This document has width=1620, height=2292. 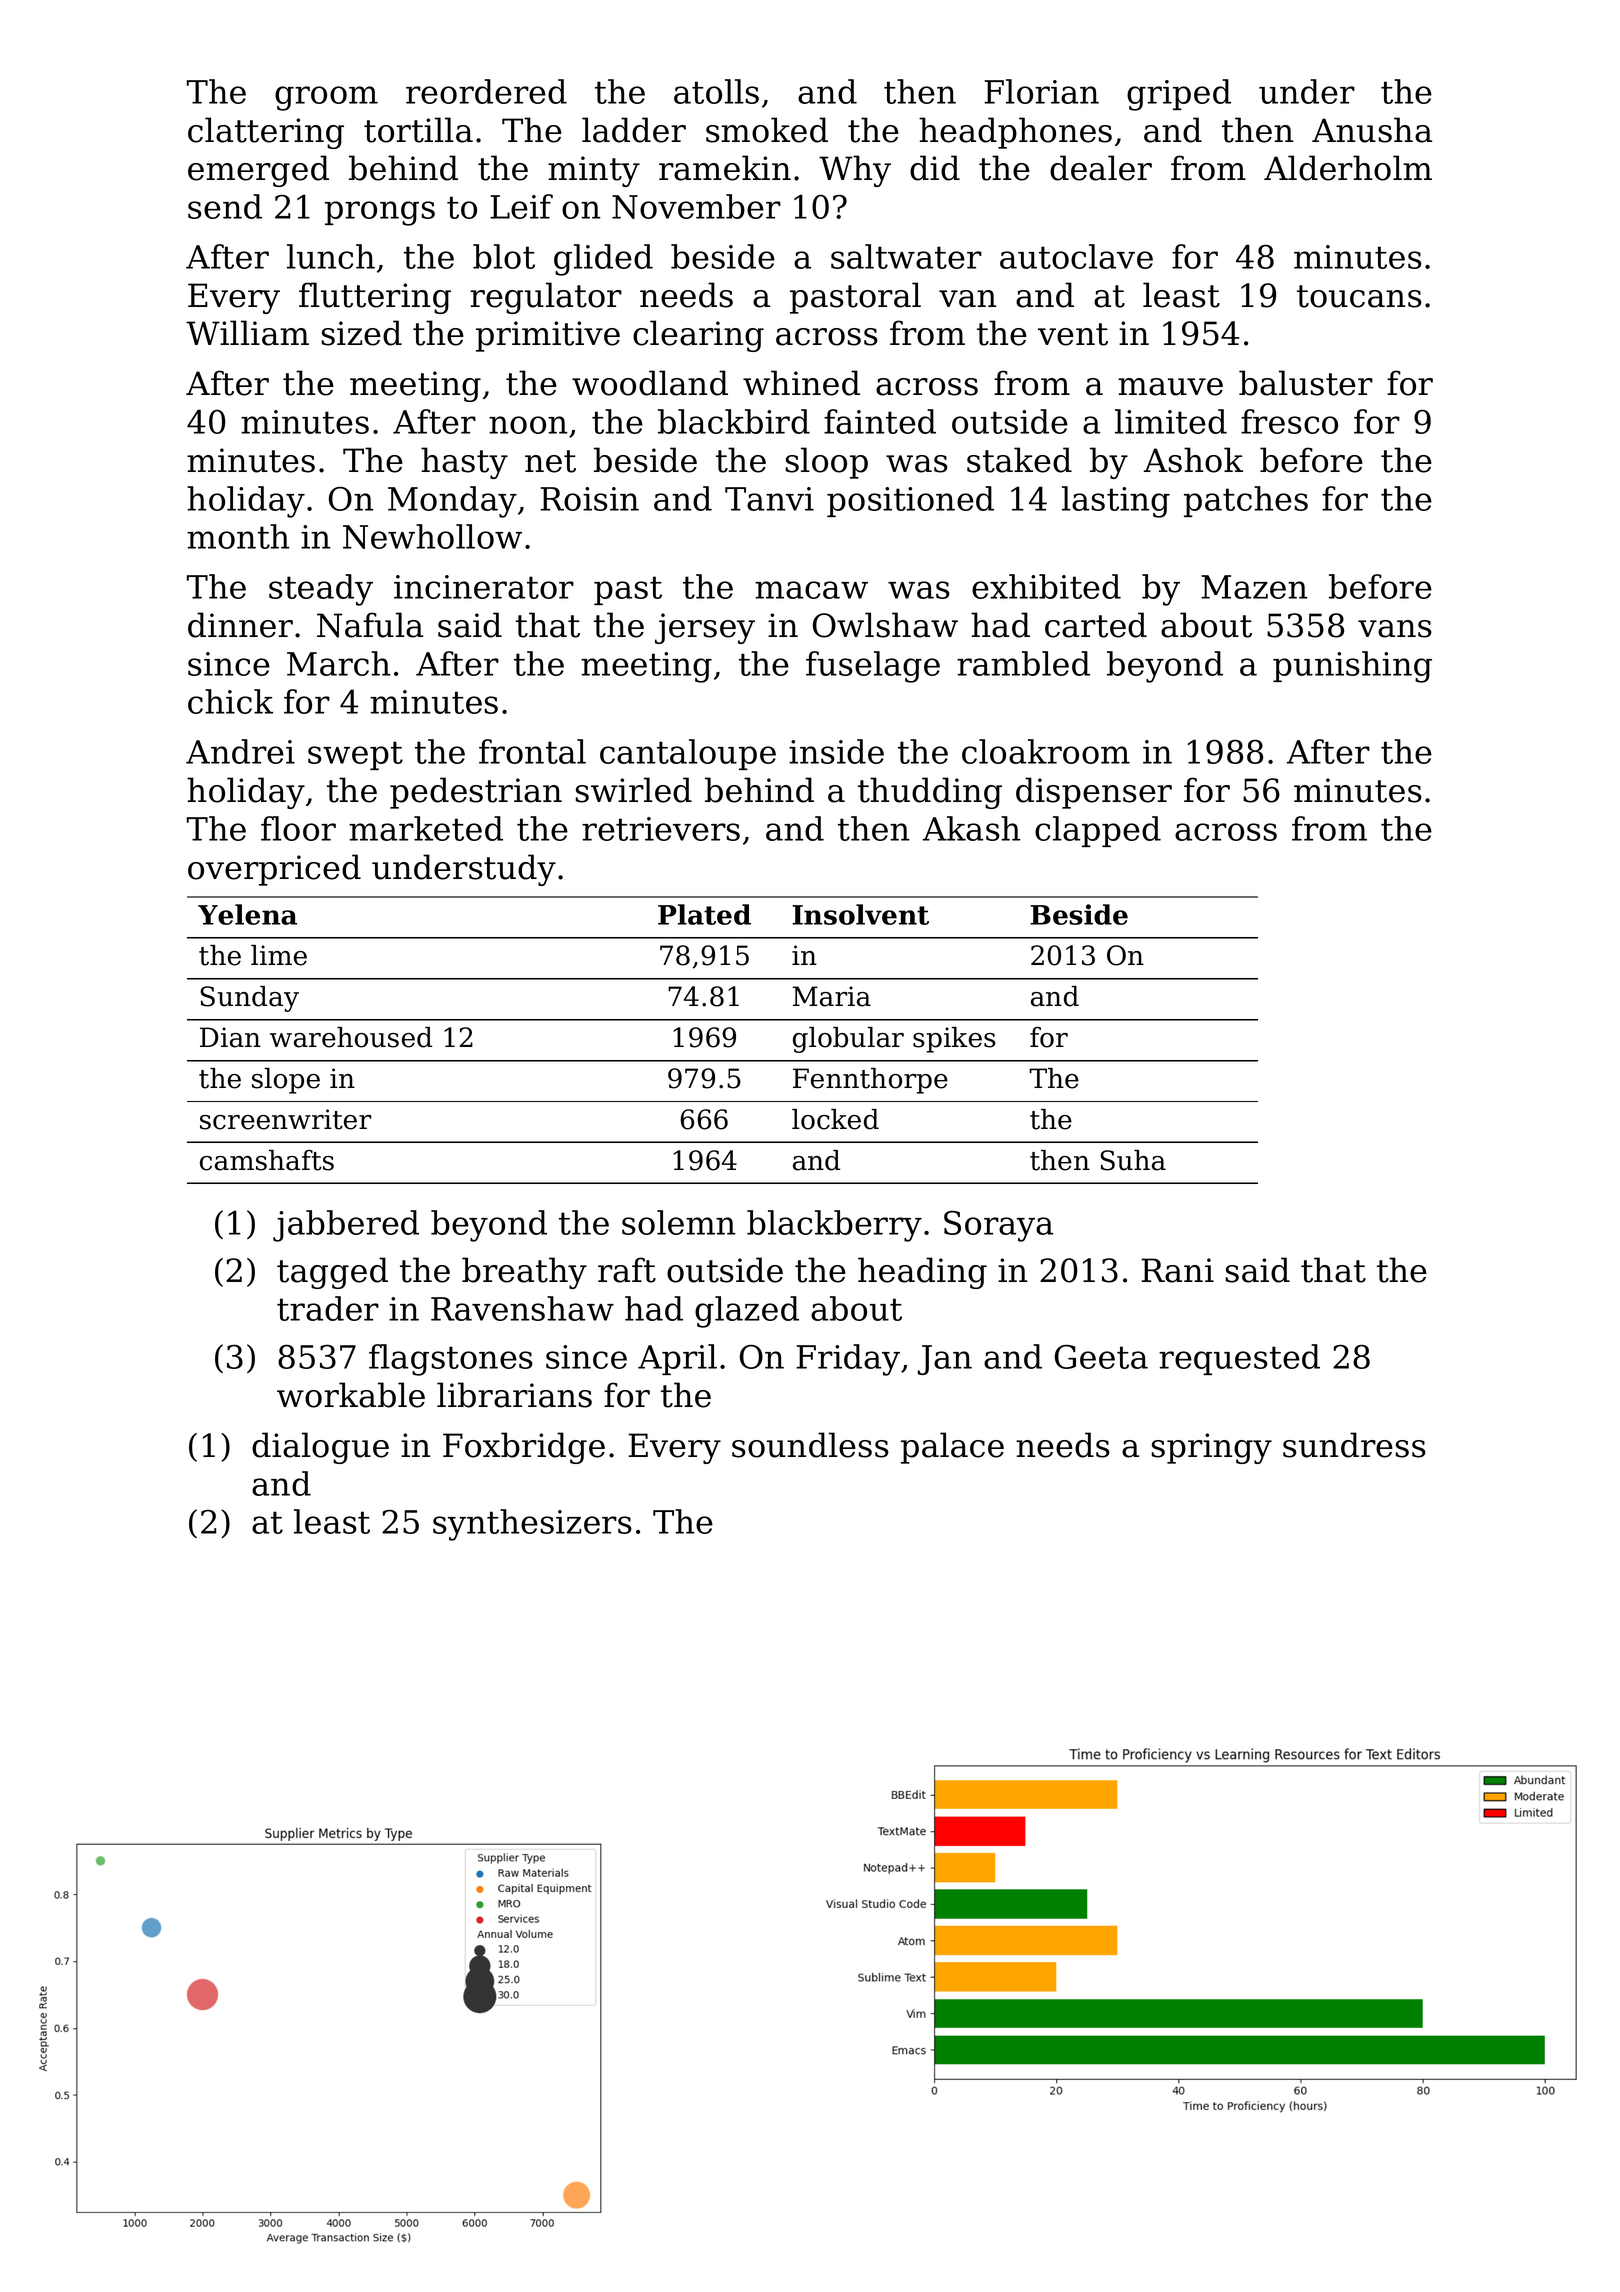 I want to click on Alderholm, so click(x=1348, y=168).
